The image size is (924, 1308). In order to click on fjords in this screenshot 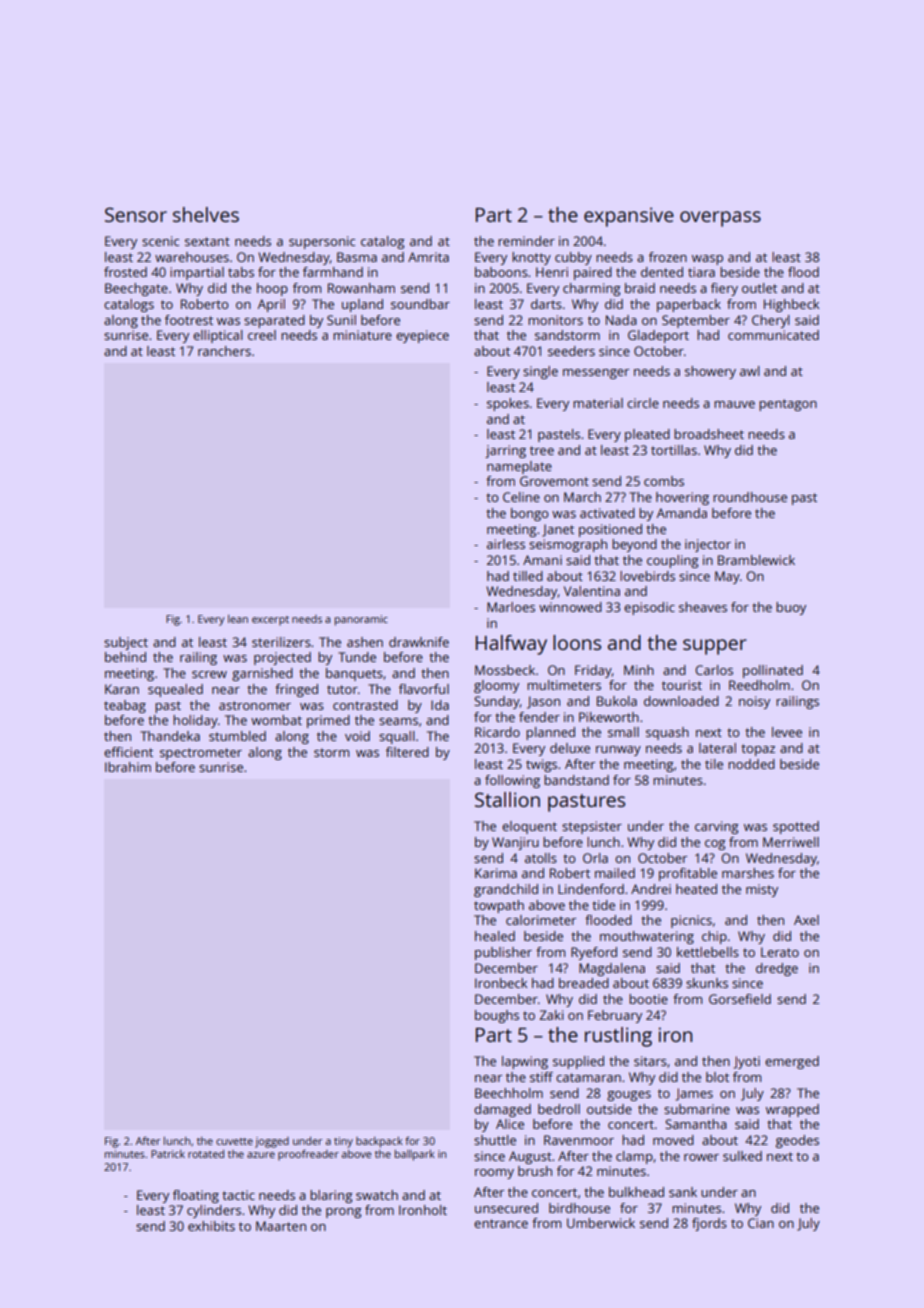, I will do `click(709, 1224)`.
